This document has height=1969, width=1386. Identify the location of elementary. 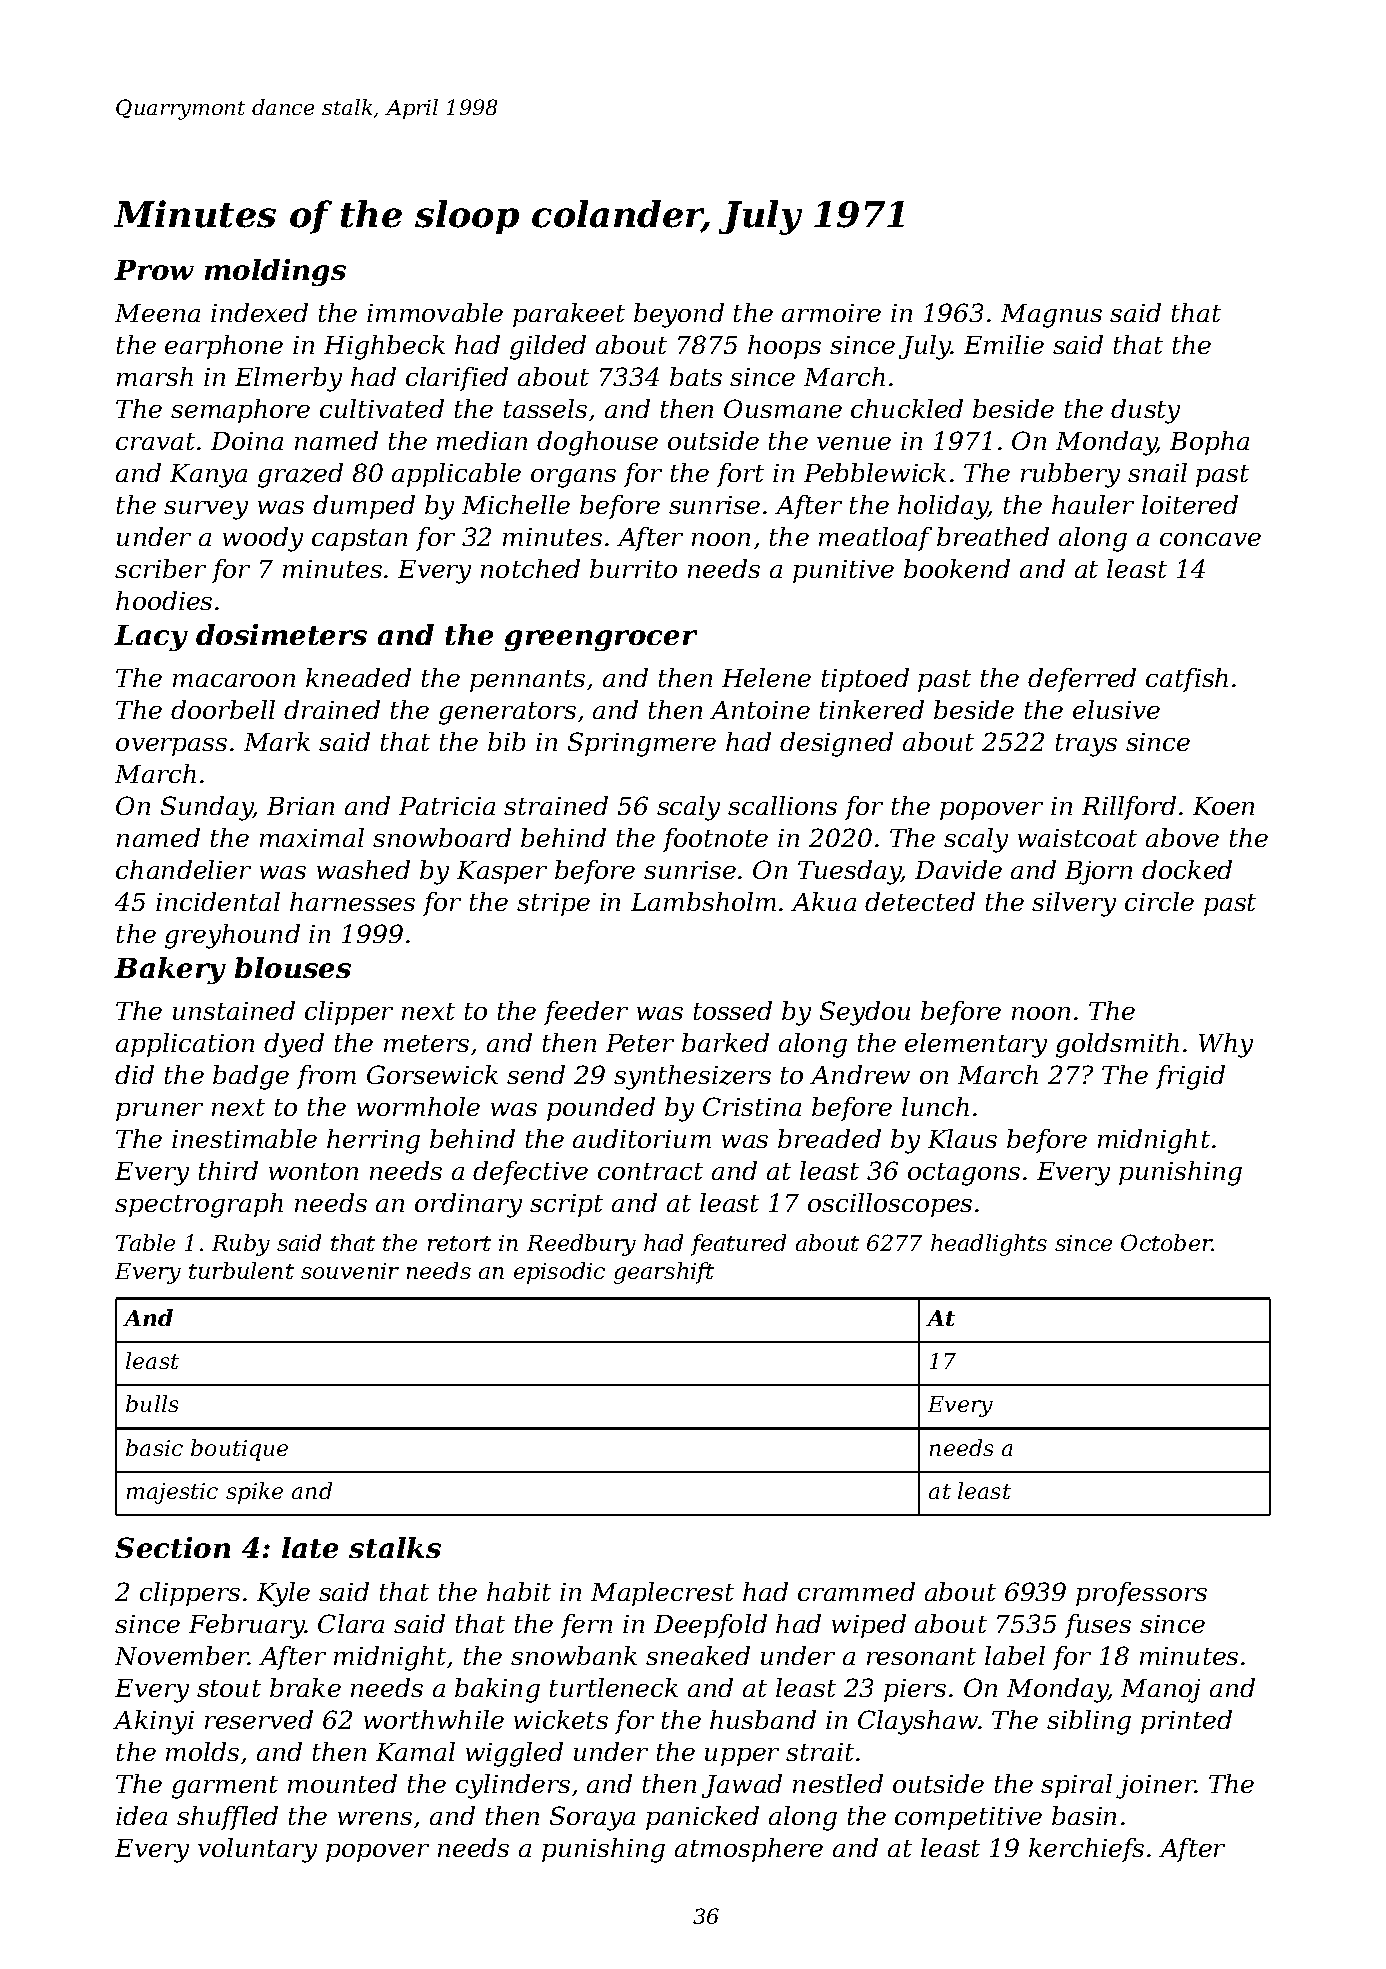
(976, 1045).
